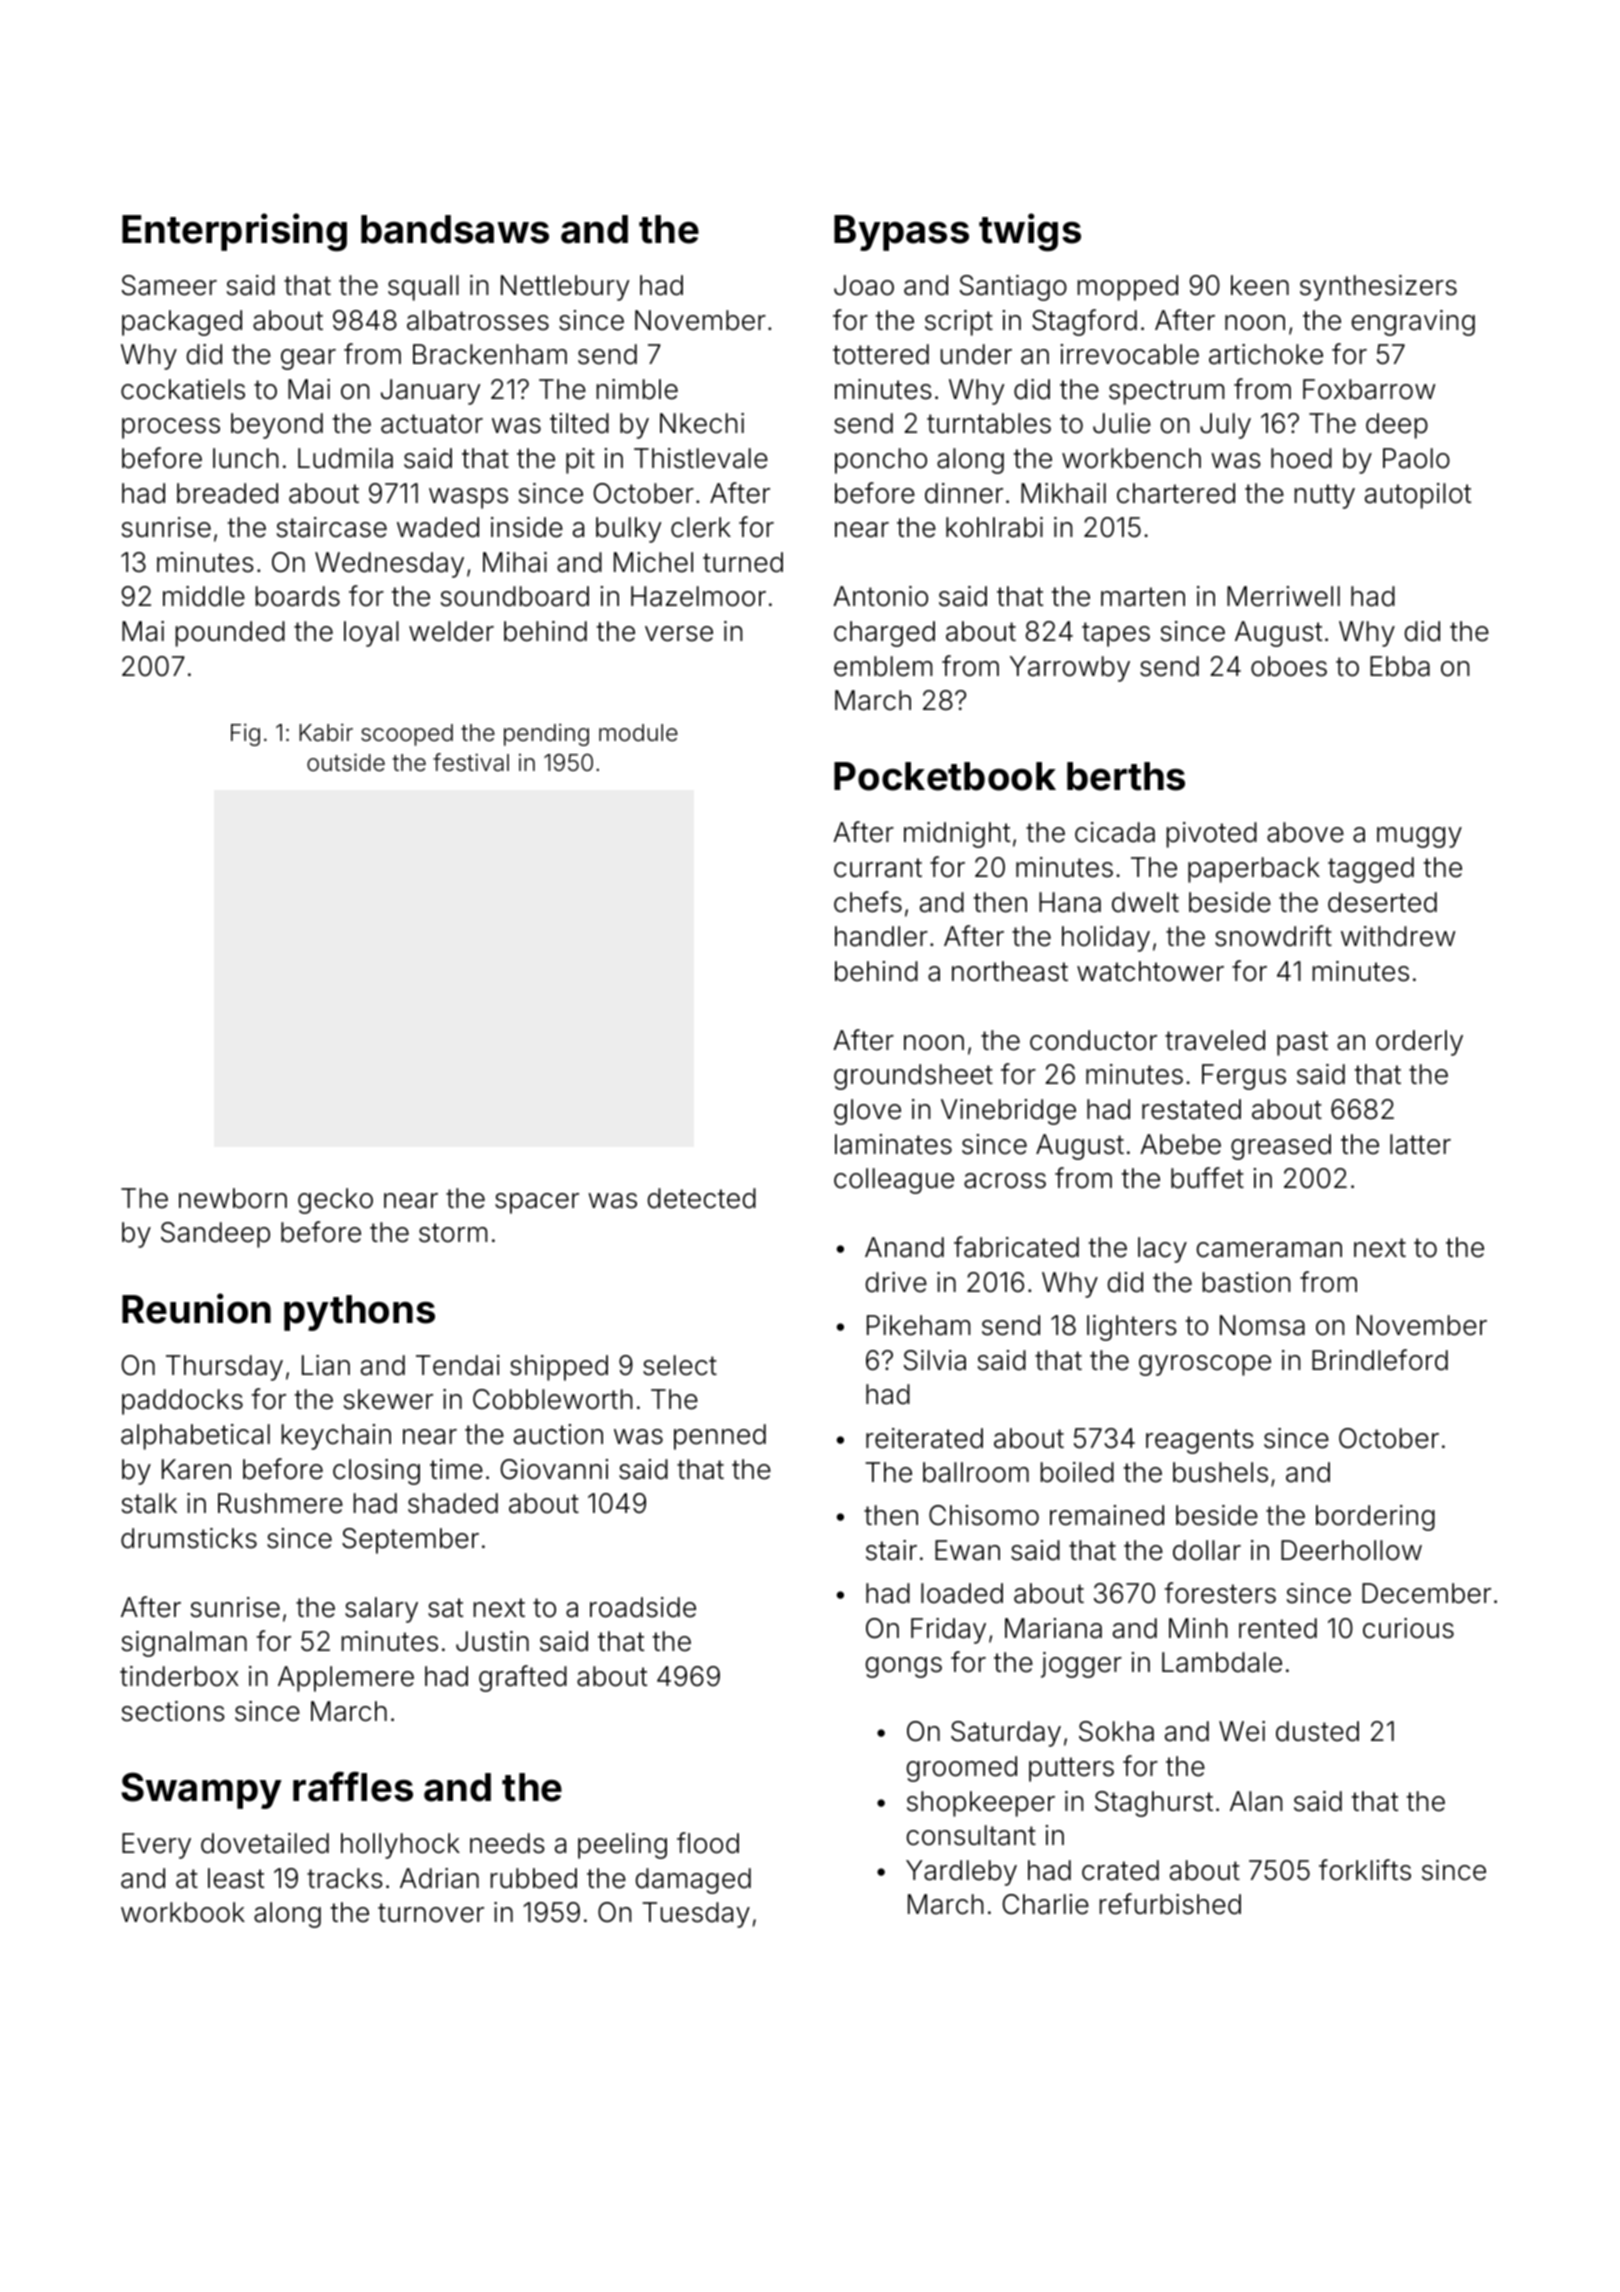 Image resolution: width=1620 pixels, height=2292 pixels. I want to click on Bypass, so click(901, 233).
